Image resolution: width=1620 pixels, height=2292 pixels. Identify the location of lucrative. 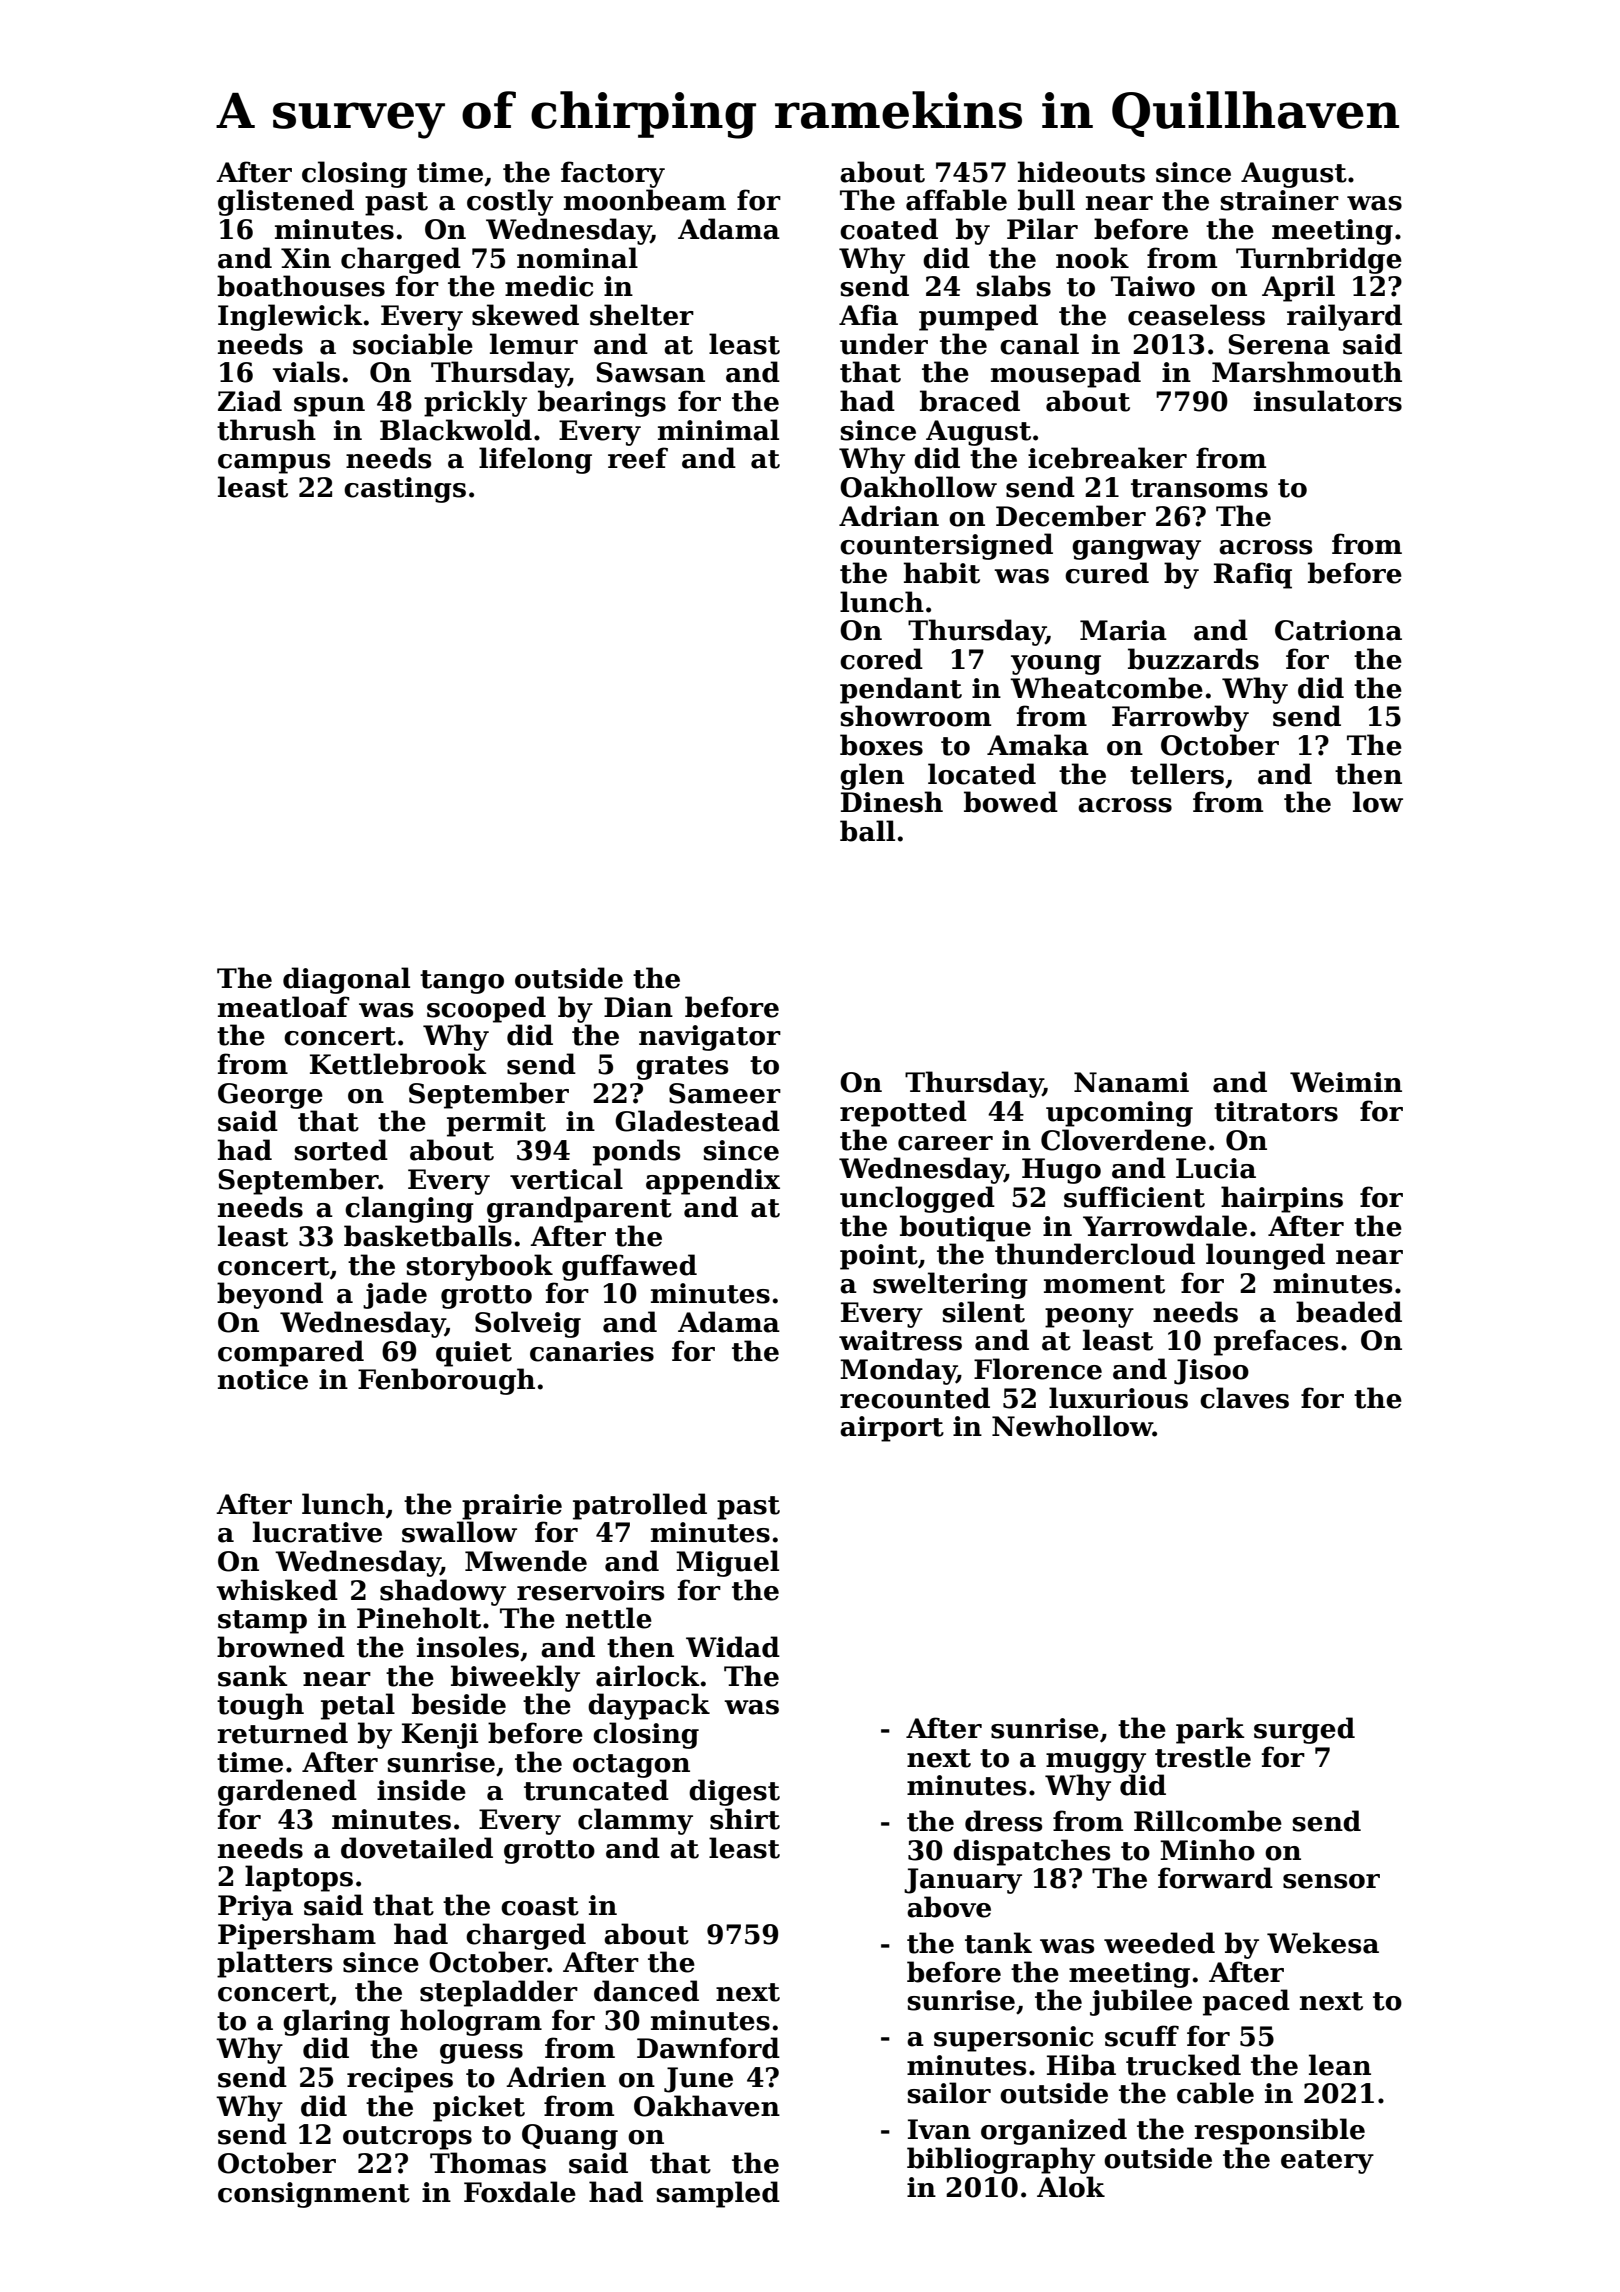
(317, 1532).
